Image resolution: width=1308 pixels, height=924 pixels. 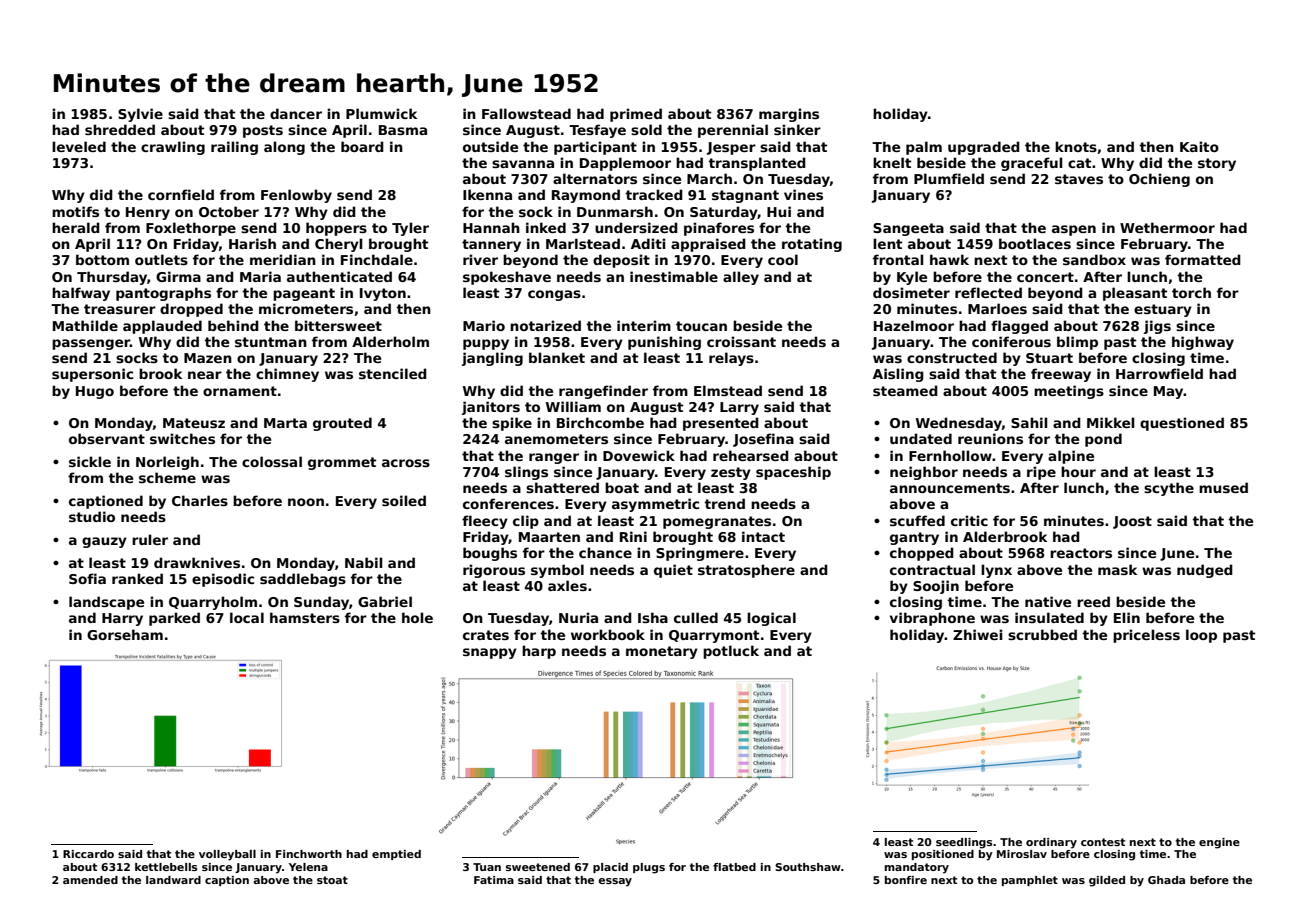 I want to click on Jesper, so click(x=731, y=148).
